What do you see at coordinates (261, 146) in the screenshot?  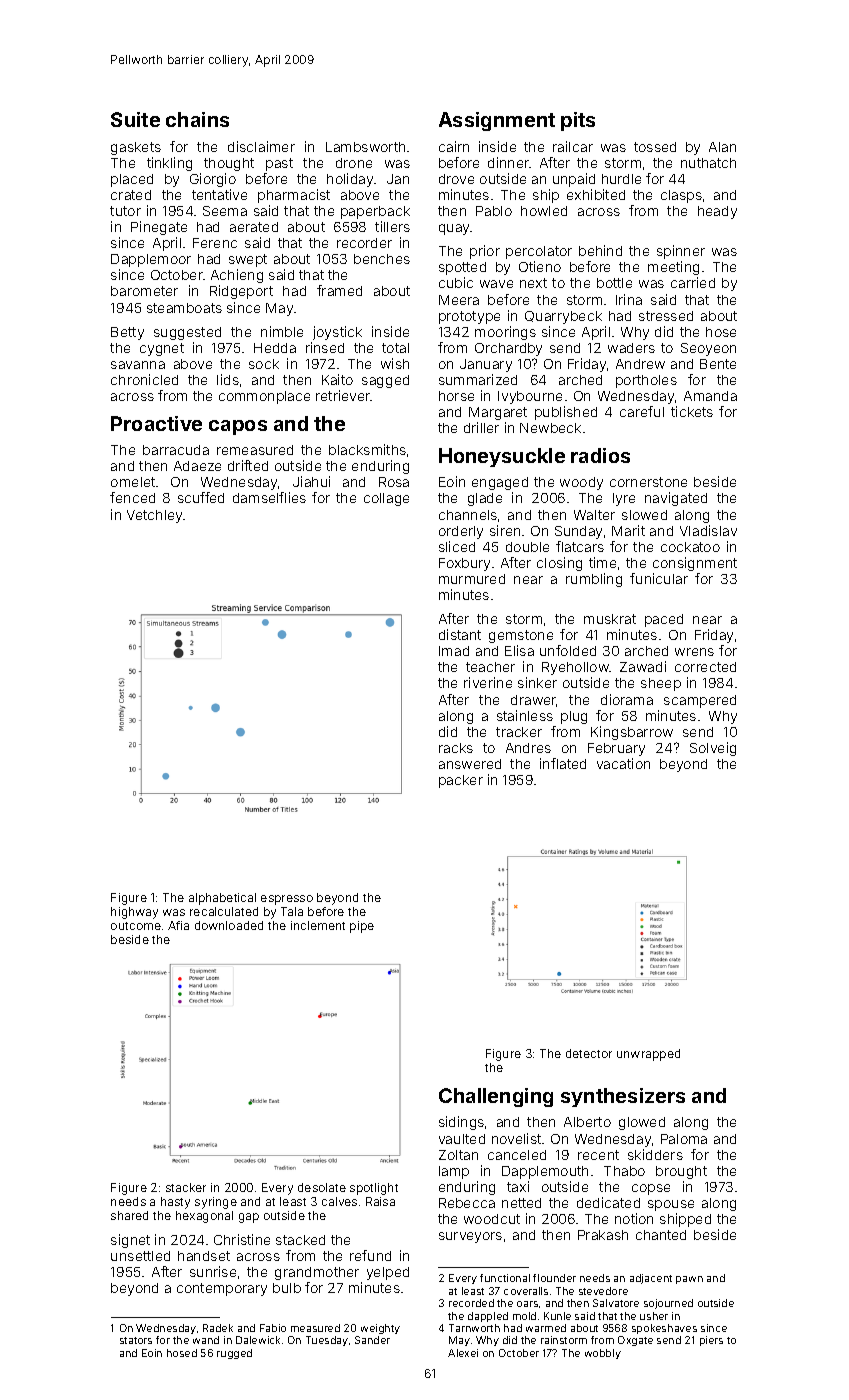 I see `disclaimer` at bounding box center [261, 146].
